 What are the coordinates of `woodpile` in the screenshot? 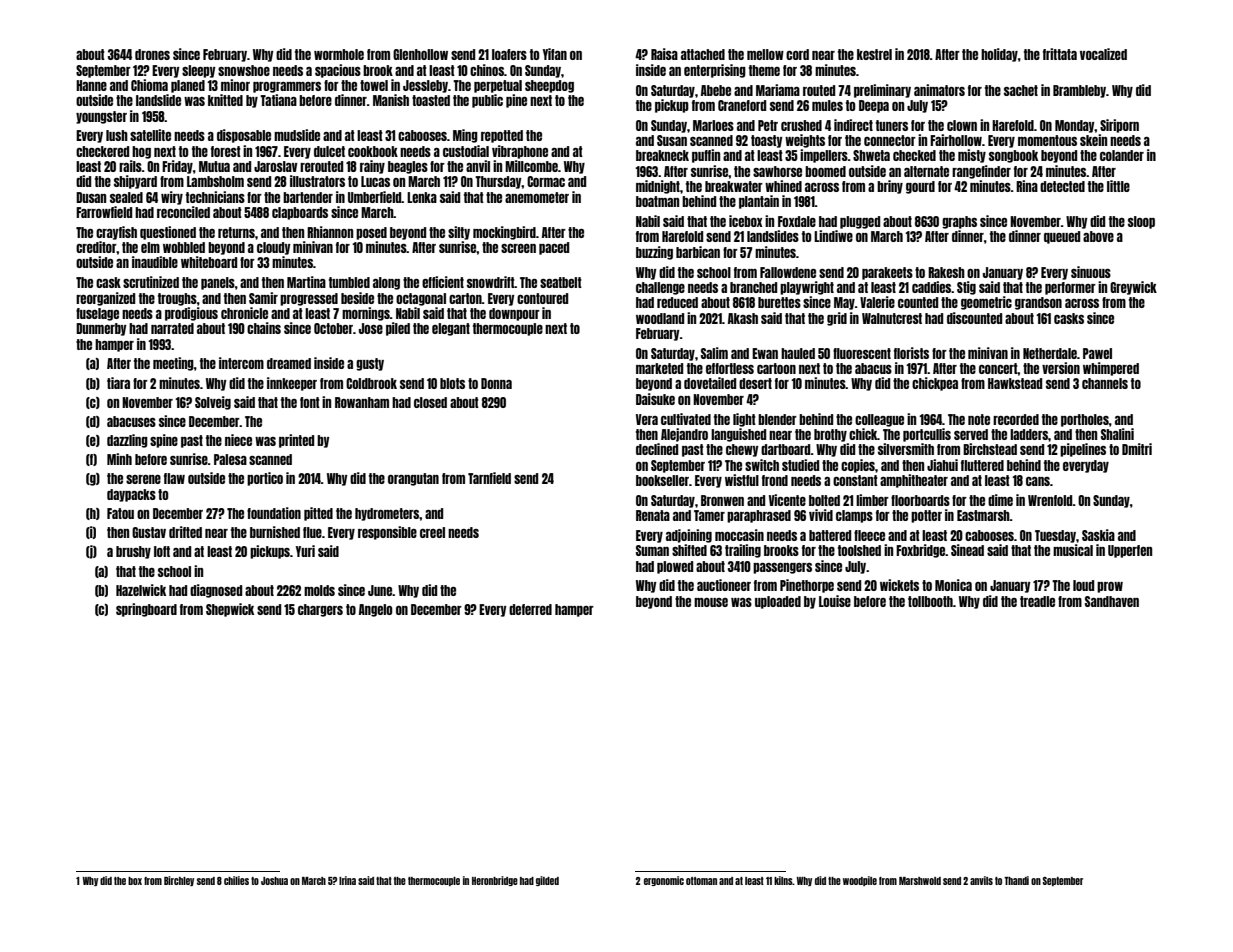 It's located at (860, 881).
